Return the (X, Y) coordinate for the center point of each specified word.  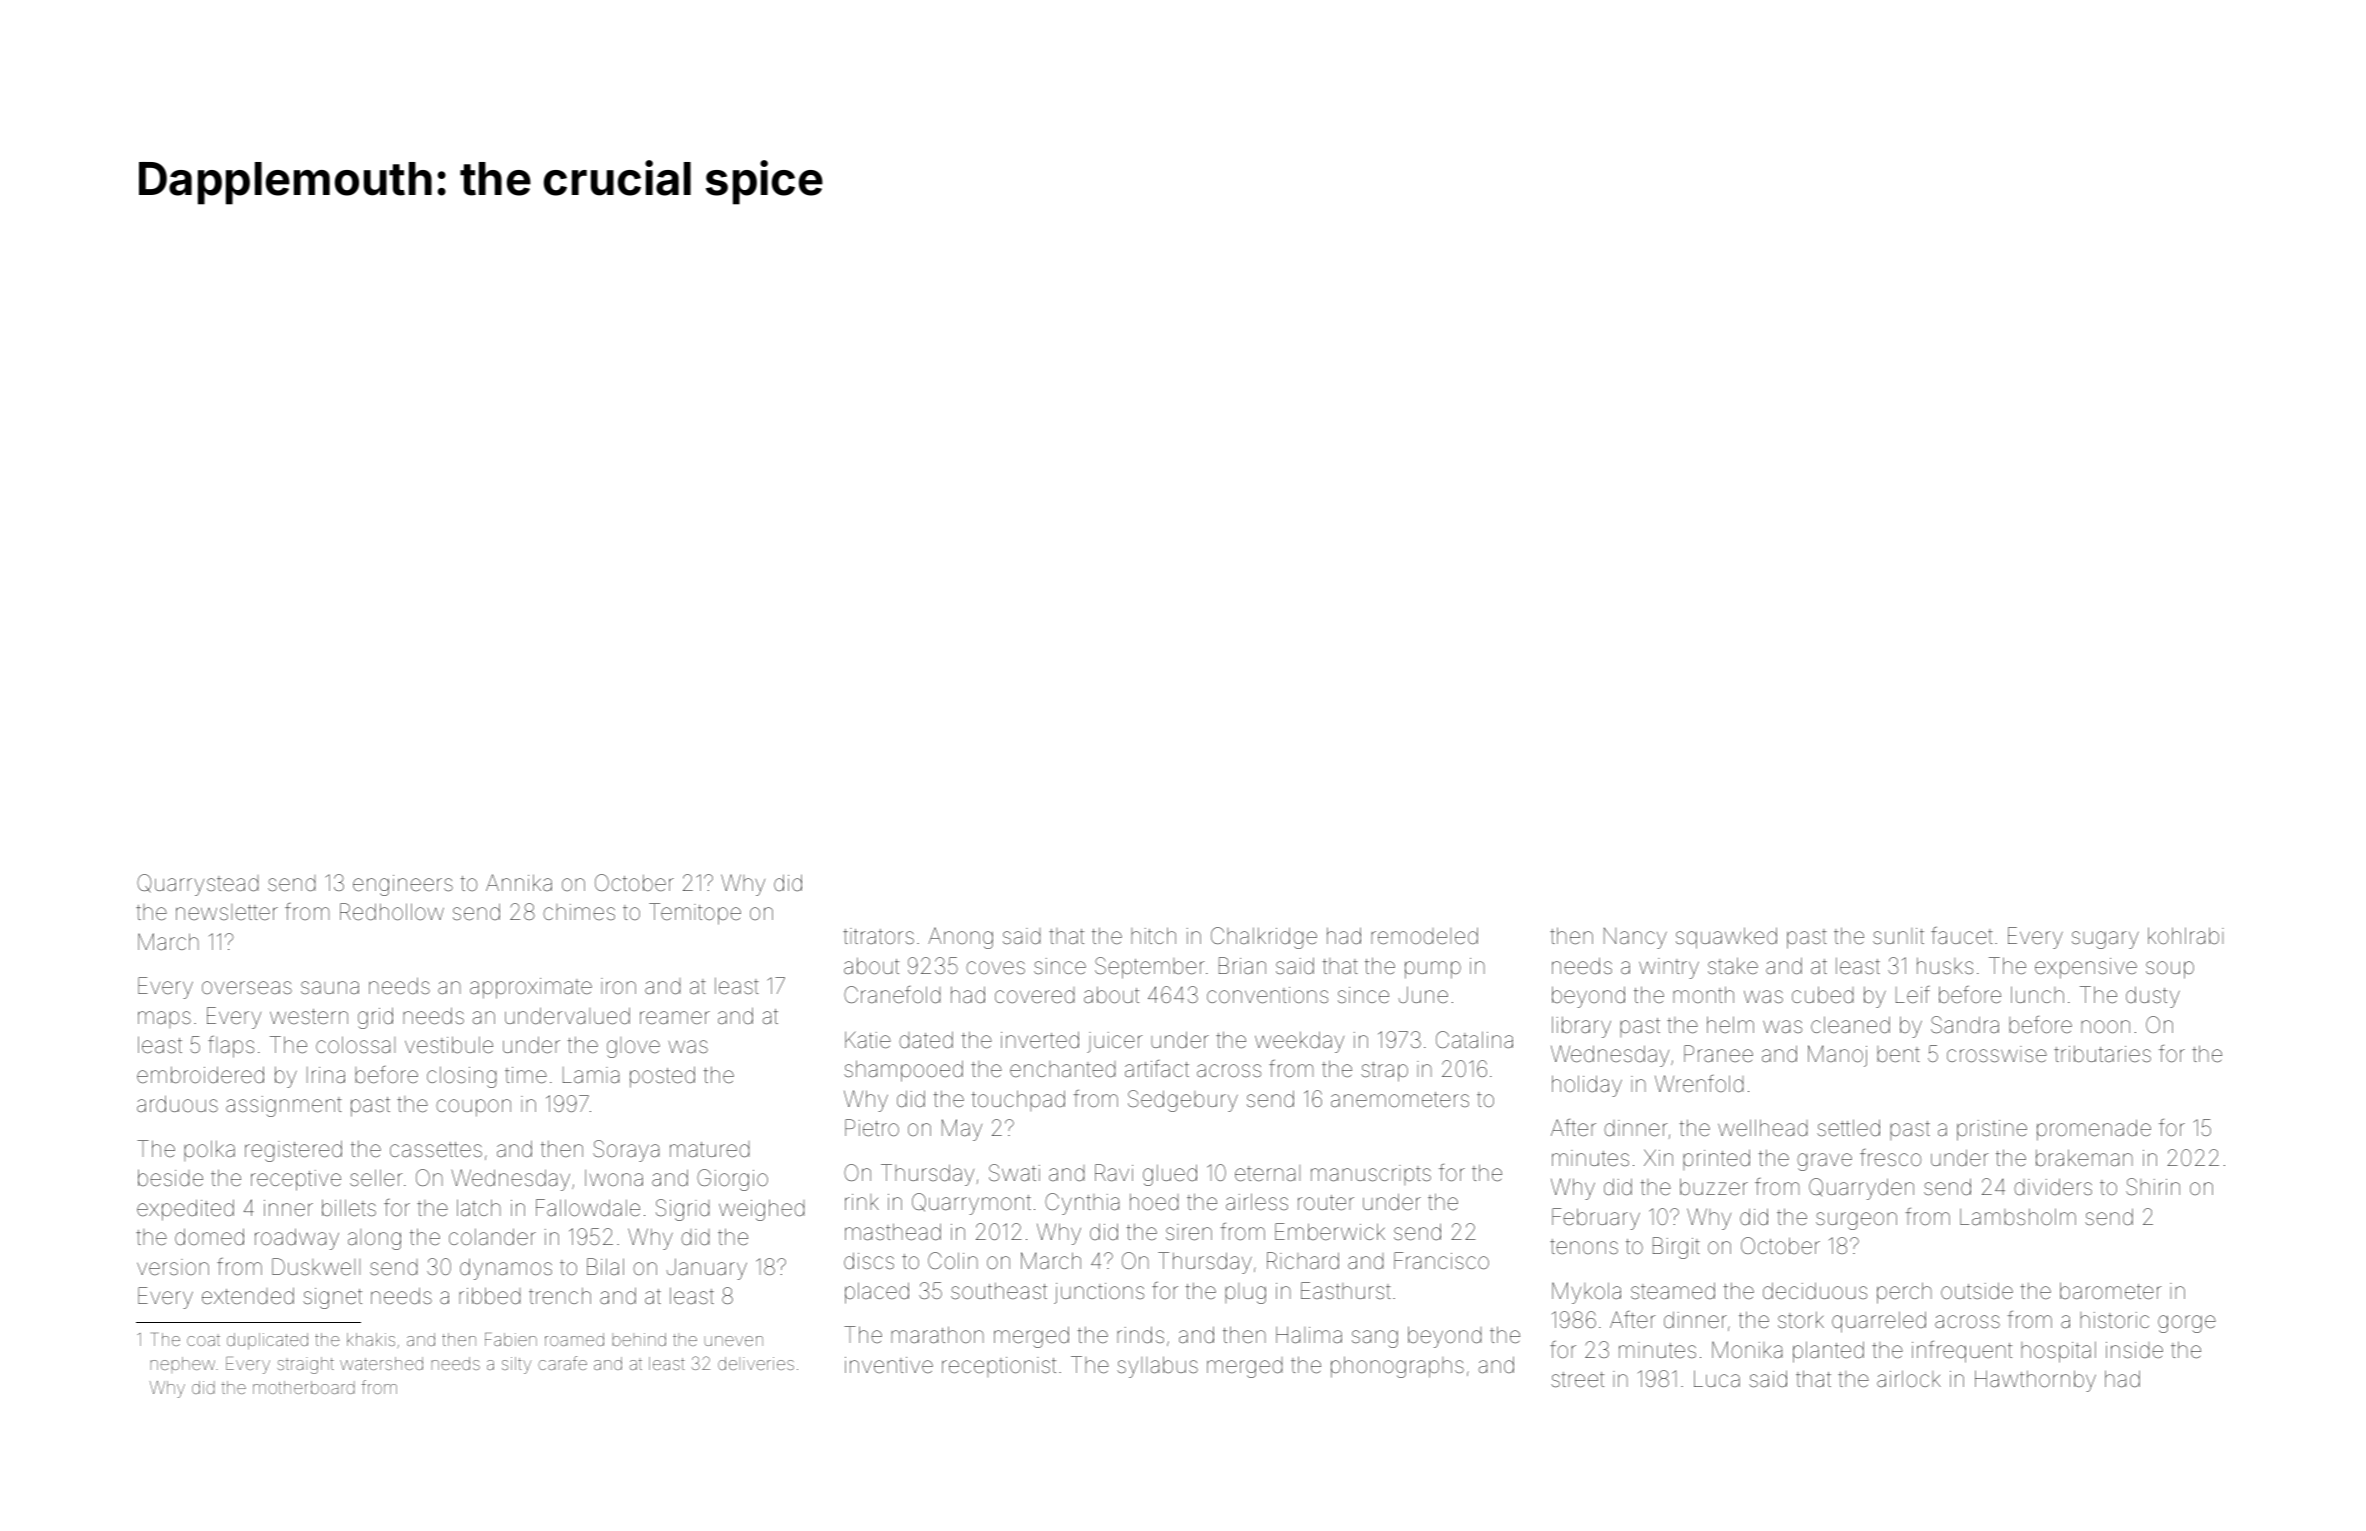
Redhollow (392, 912)
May (962, 1130)
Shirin (2153, 1187)
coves (995, 968)
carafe (562, 1363)
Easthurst (1346, 1291)
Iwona (614, 1178)
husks (1945, 966)
